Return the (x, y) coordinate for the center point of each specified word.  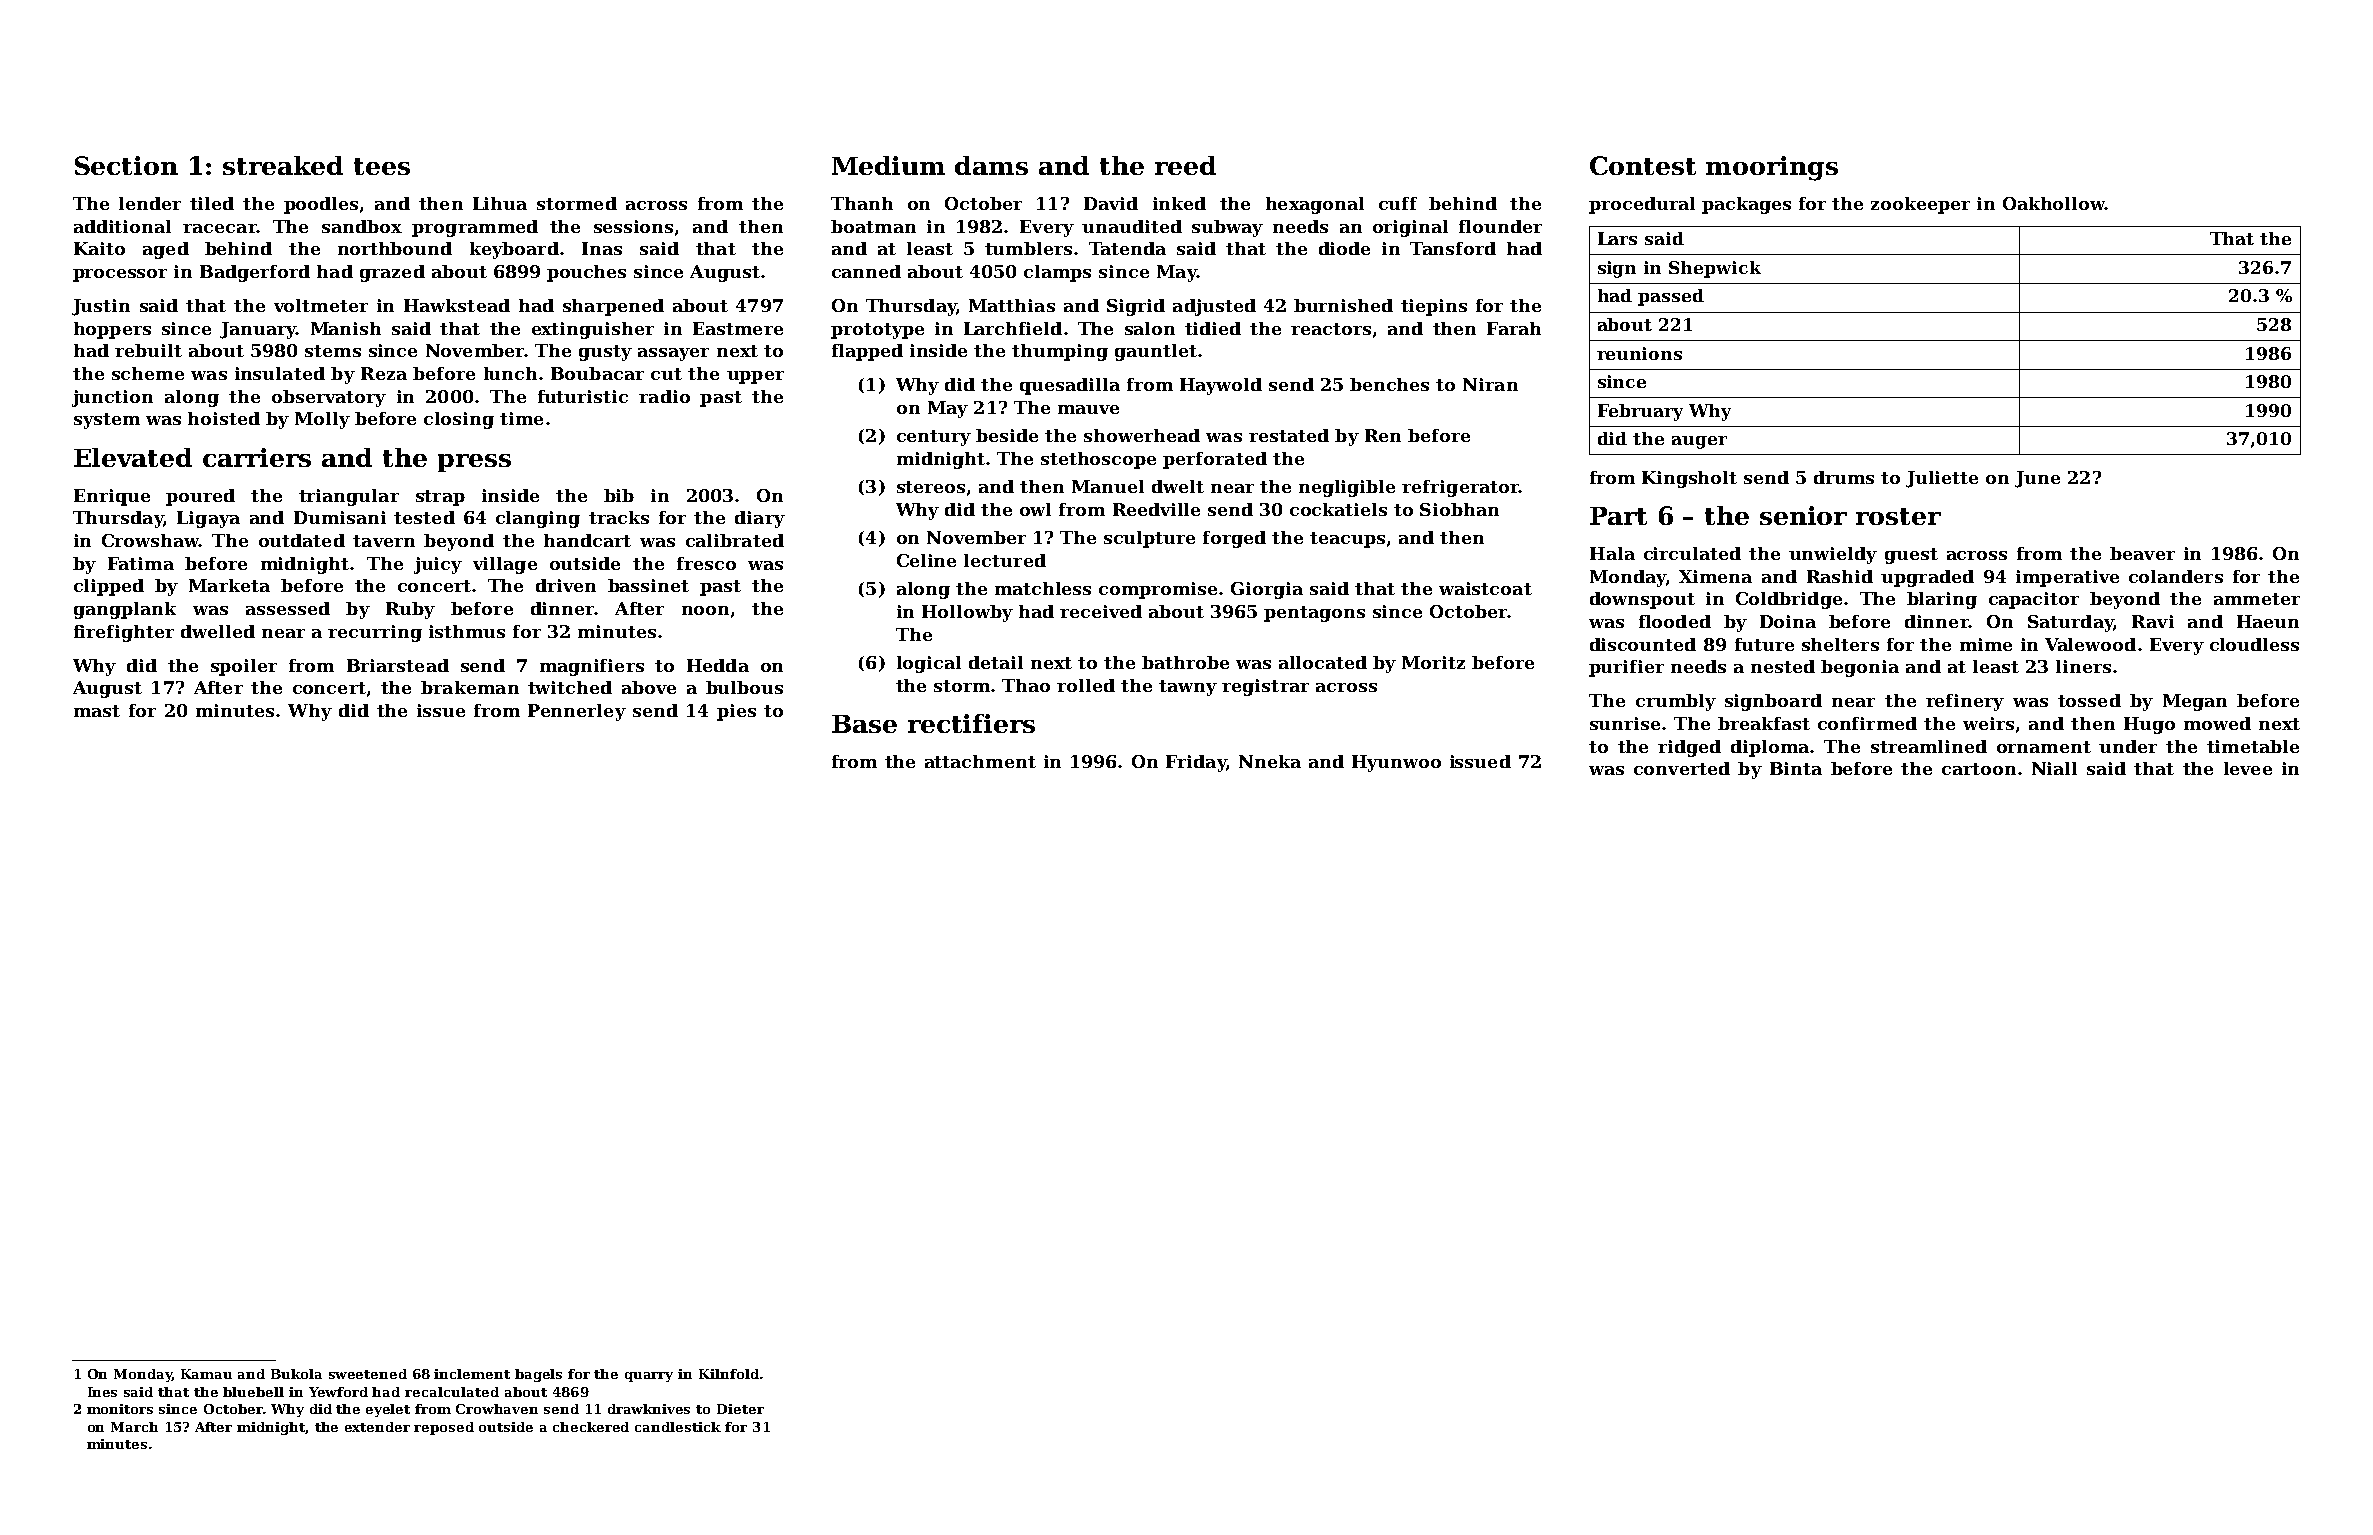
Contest (1643, 165)
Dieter (740, 1409)
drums (1844, 477)
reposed (444, 1428)
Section (126, 165)
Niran (1490, 384)
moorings (1772, 168)
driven (566, 585)
